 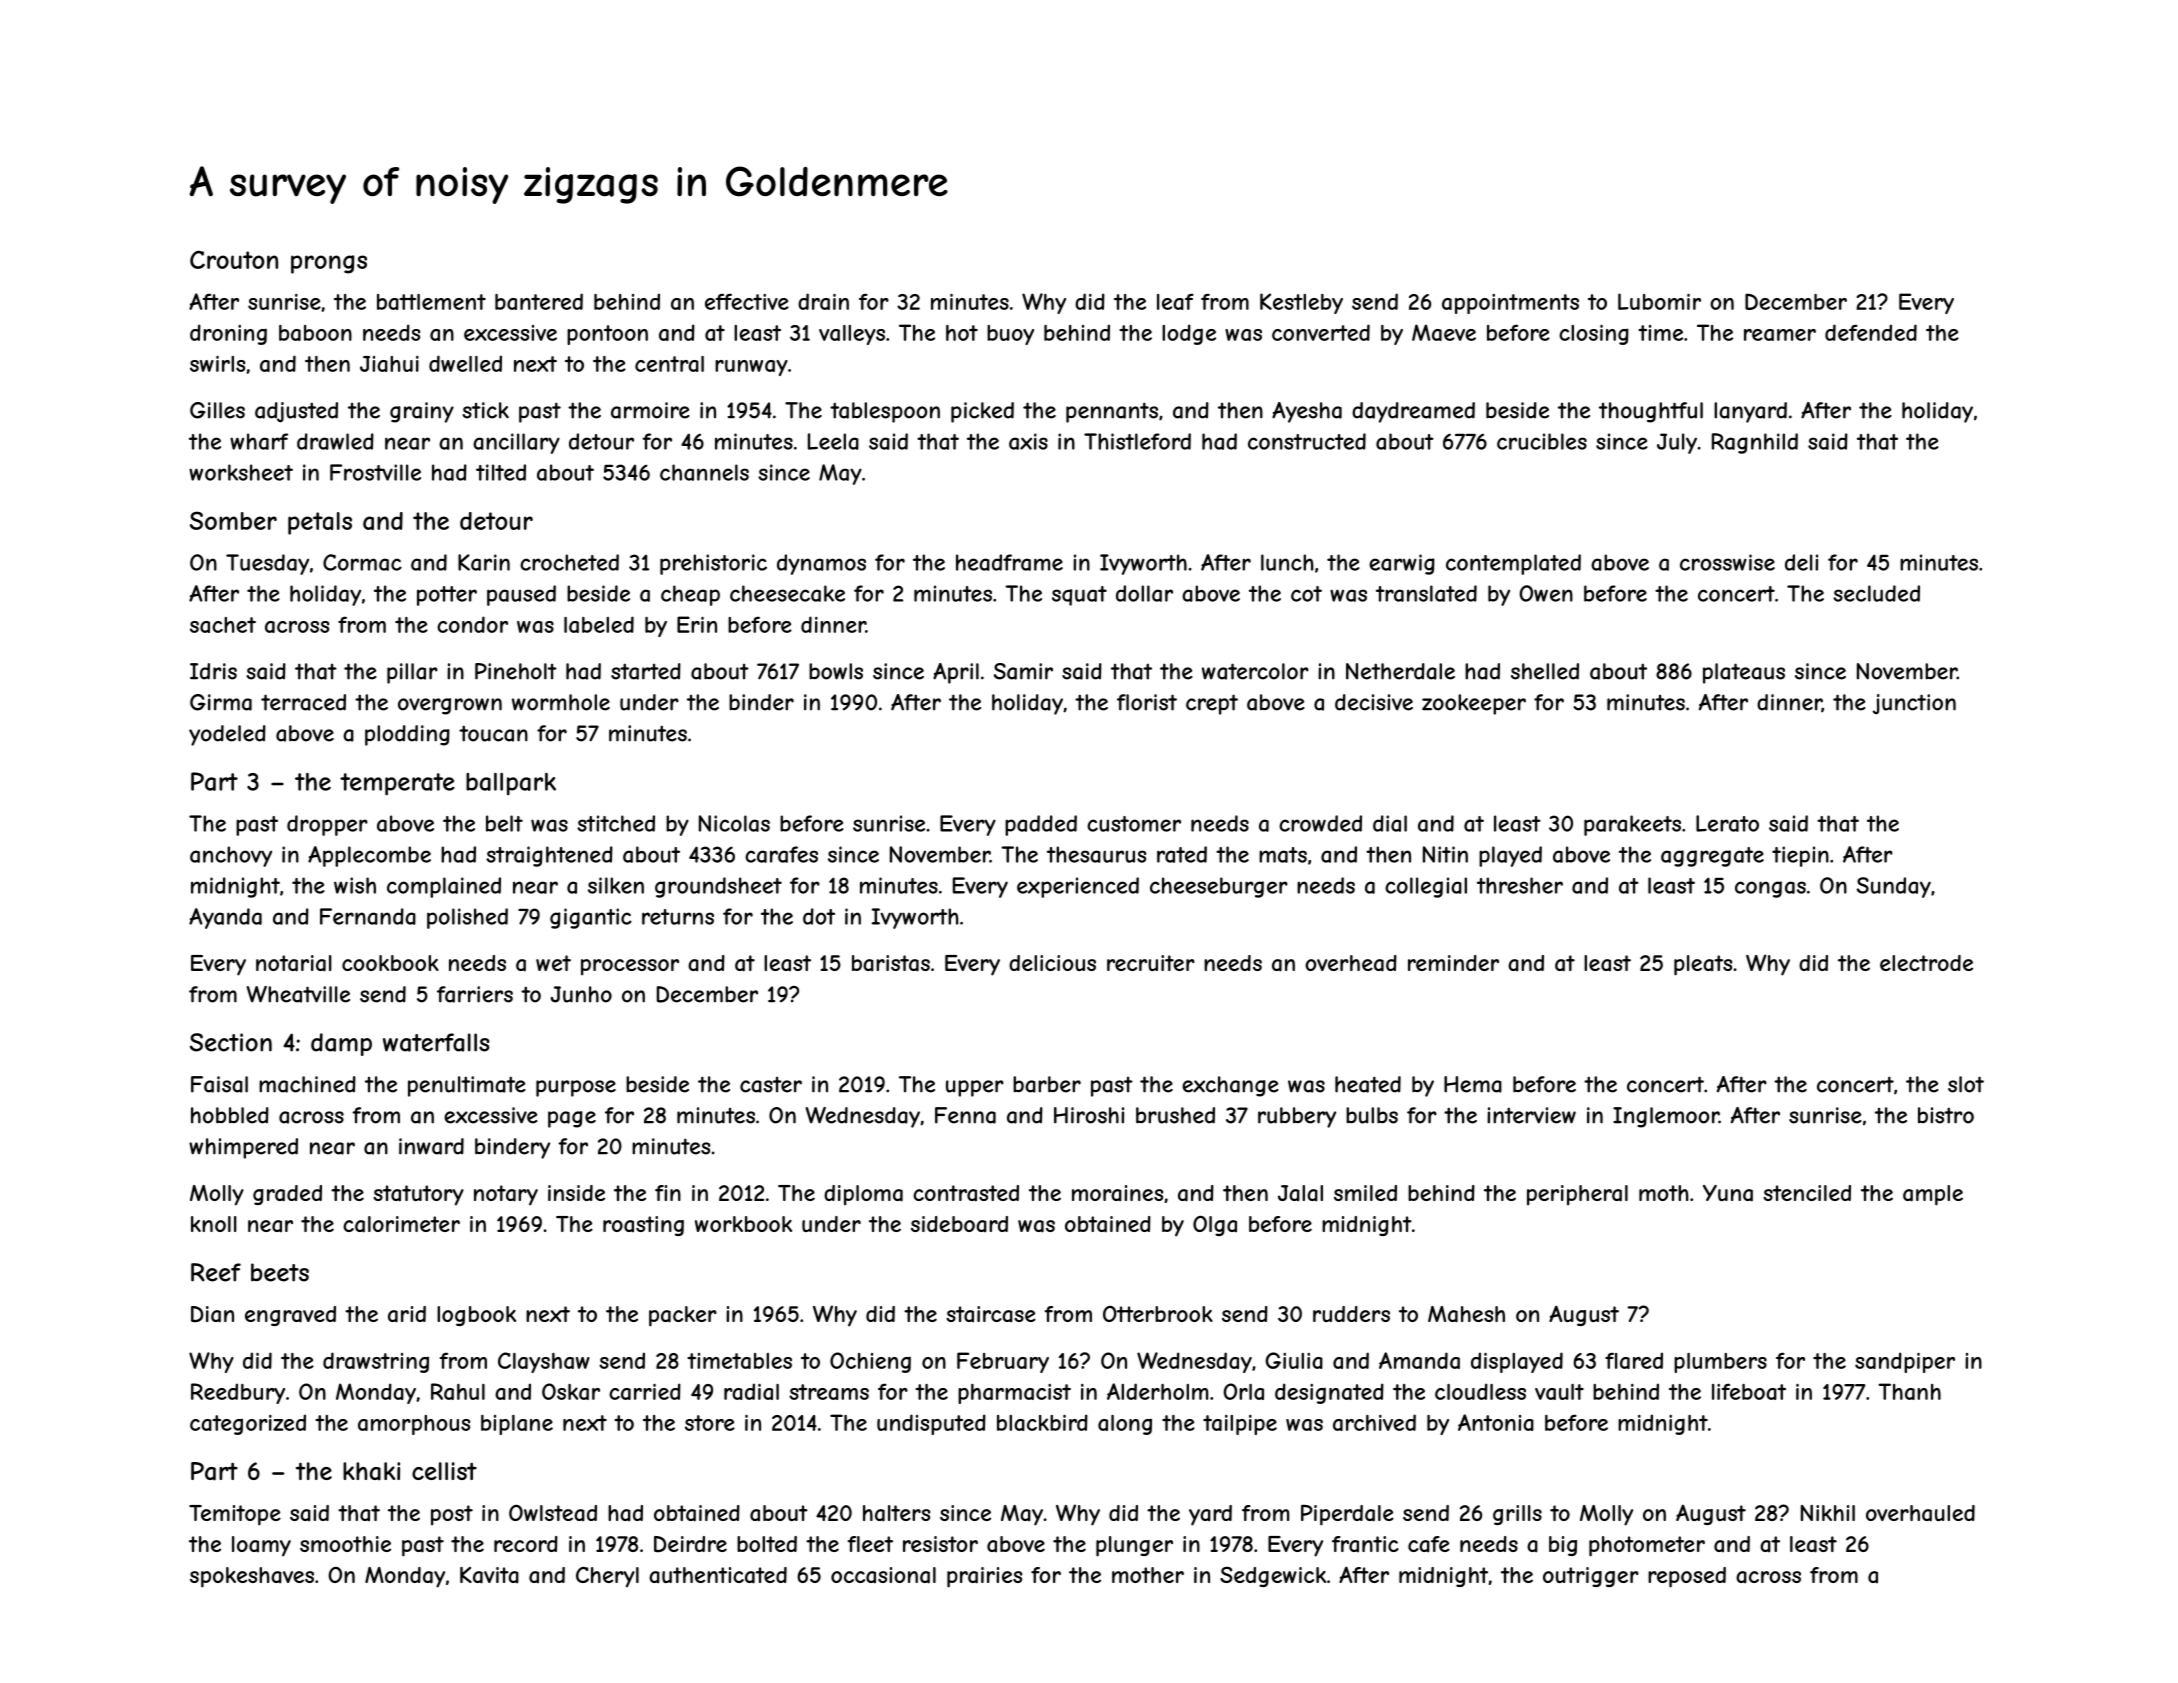 What do you see at coordinates (718, 887) in the page?
I see `groundsheet` at bounding box center [718, 887].
